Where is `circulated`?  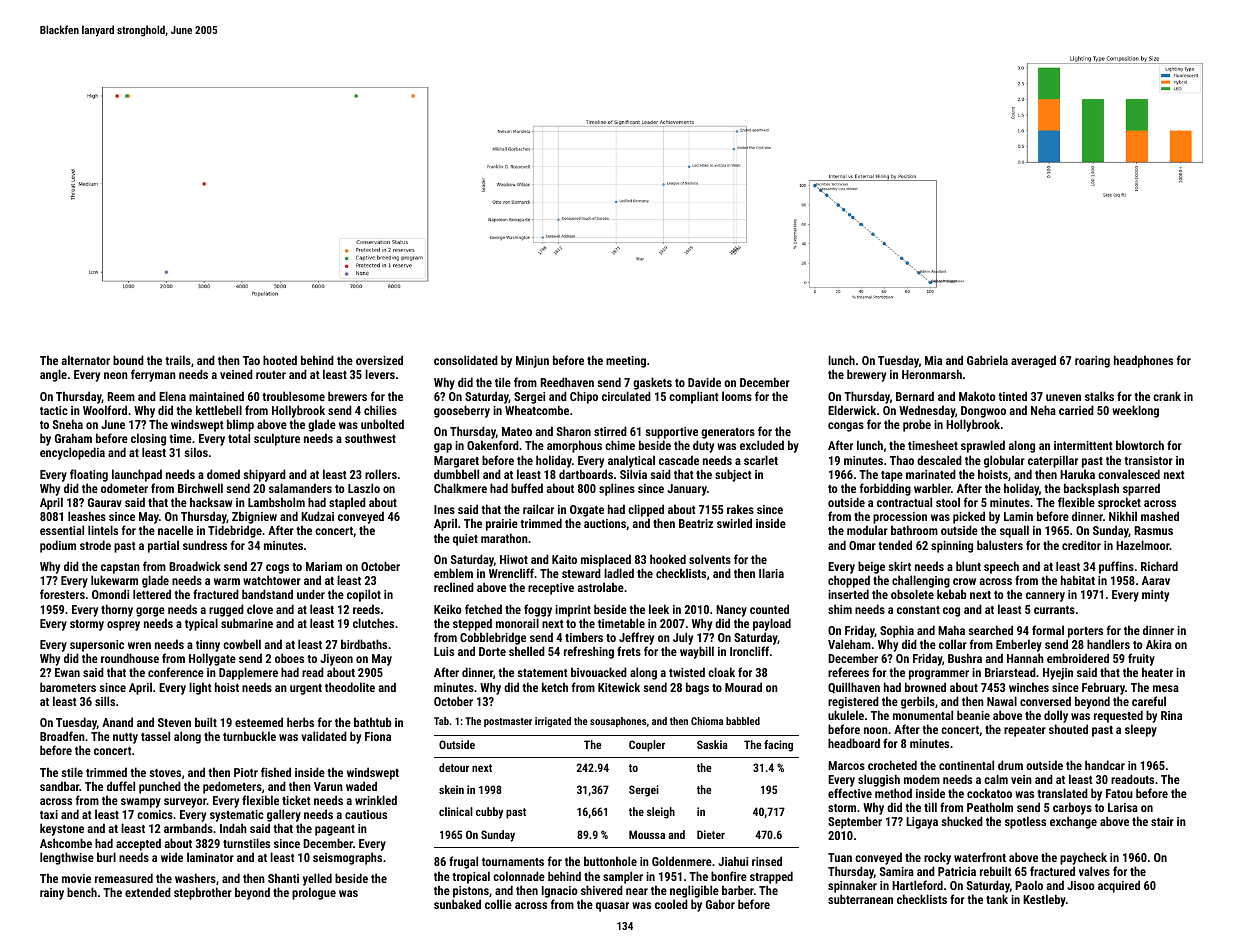
circulated is located at coordinates (626, 396).
